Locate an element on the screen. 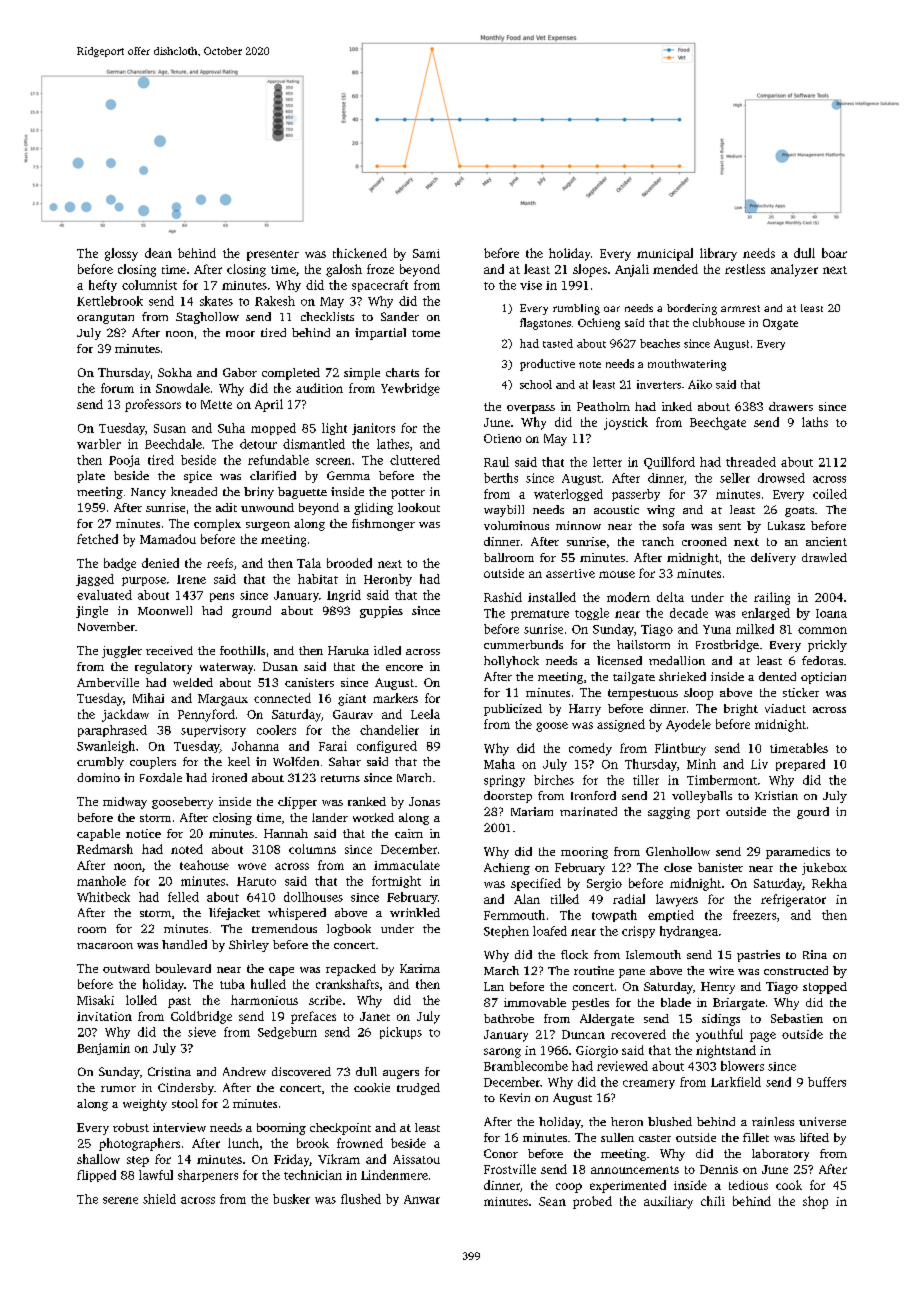 The height and width of the screenshot is (1308, 924). thickened is located at coordinates (360, 253).
